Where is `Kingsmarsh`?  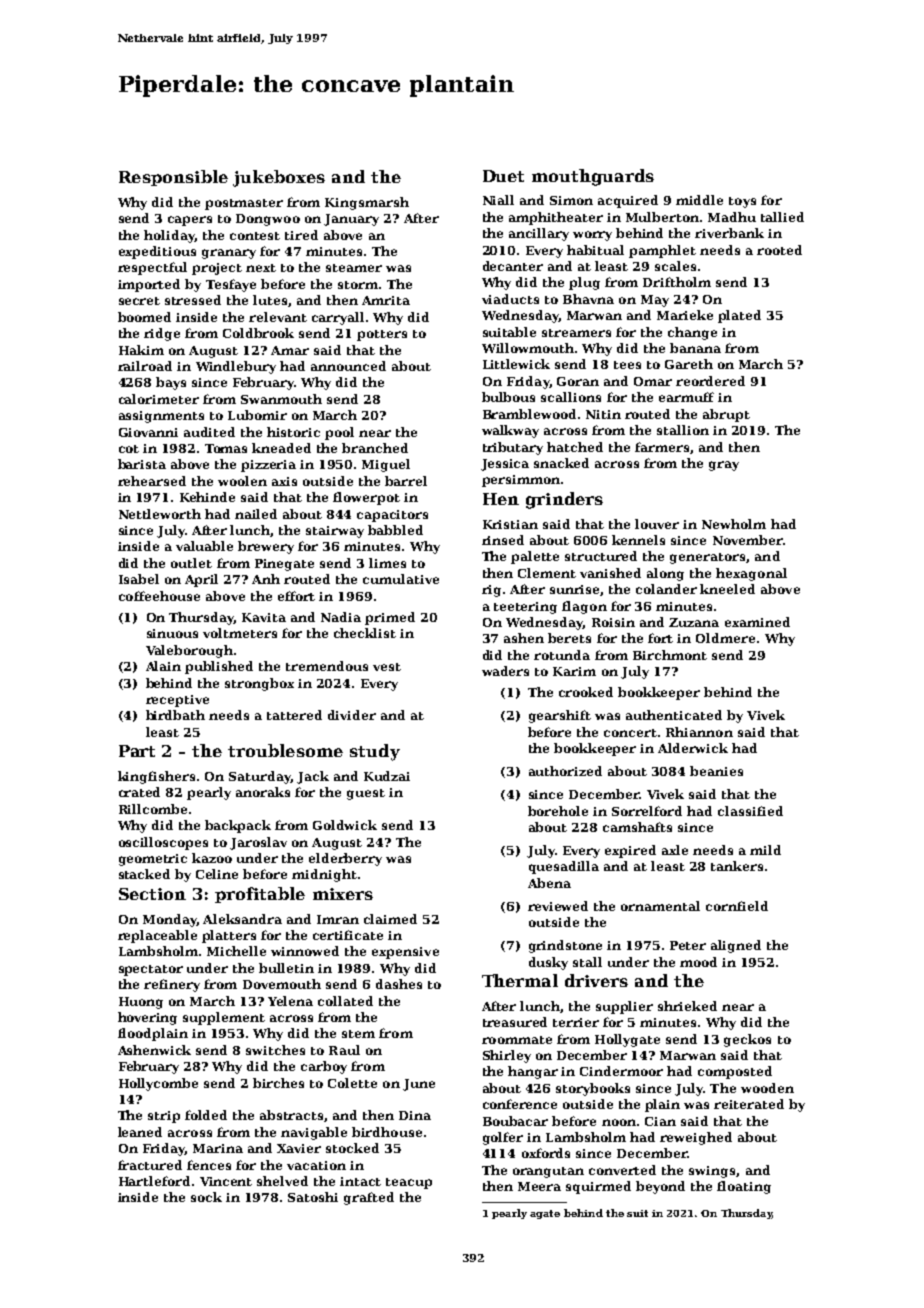
Kingsmarsh is located at coordinates (367, 203).
